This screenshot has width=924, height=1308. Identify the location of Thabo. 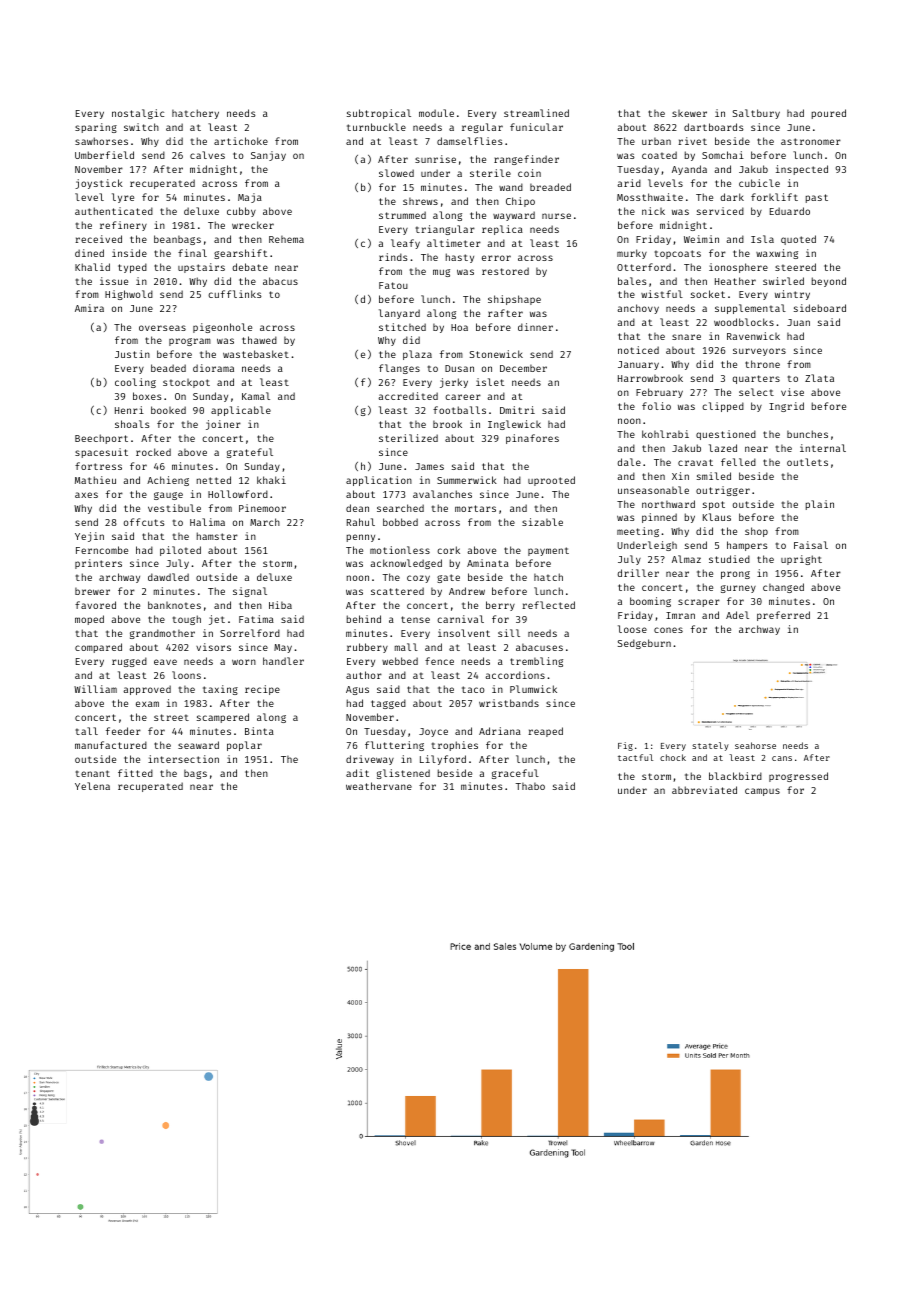
(530, 786).
